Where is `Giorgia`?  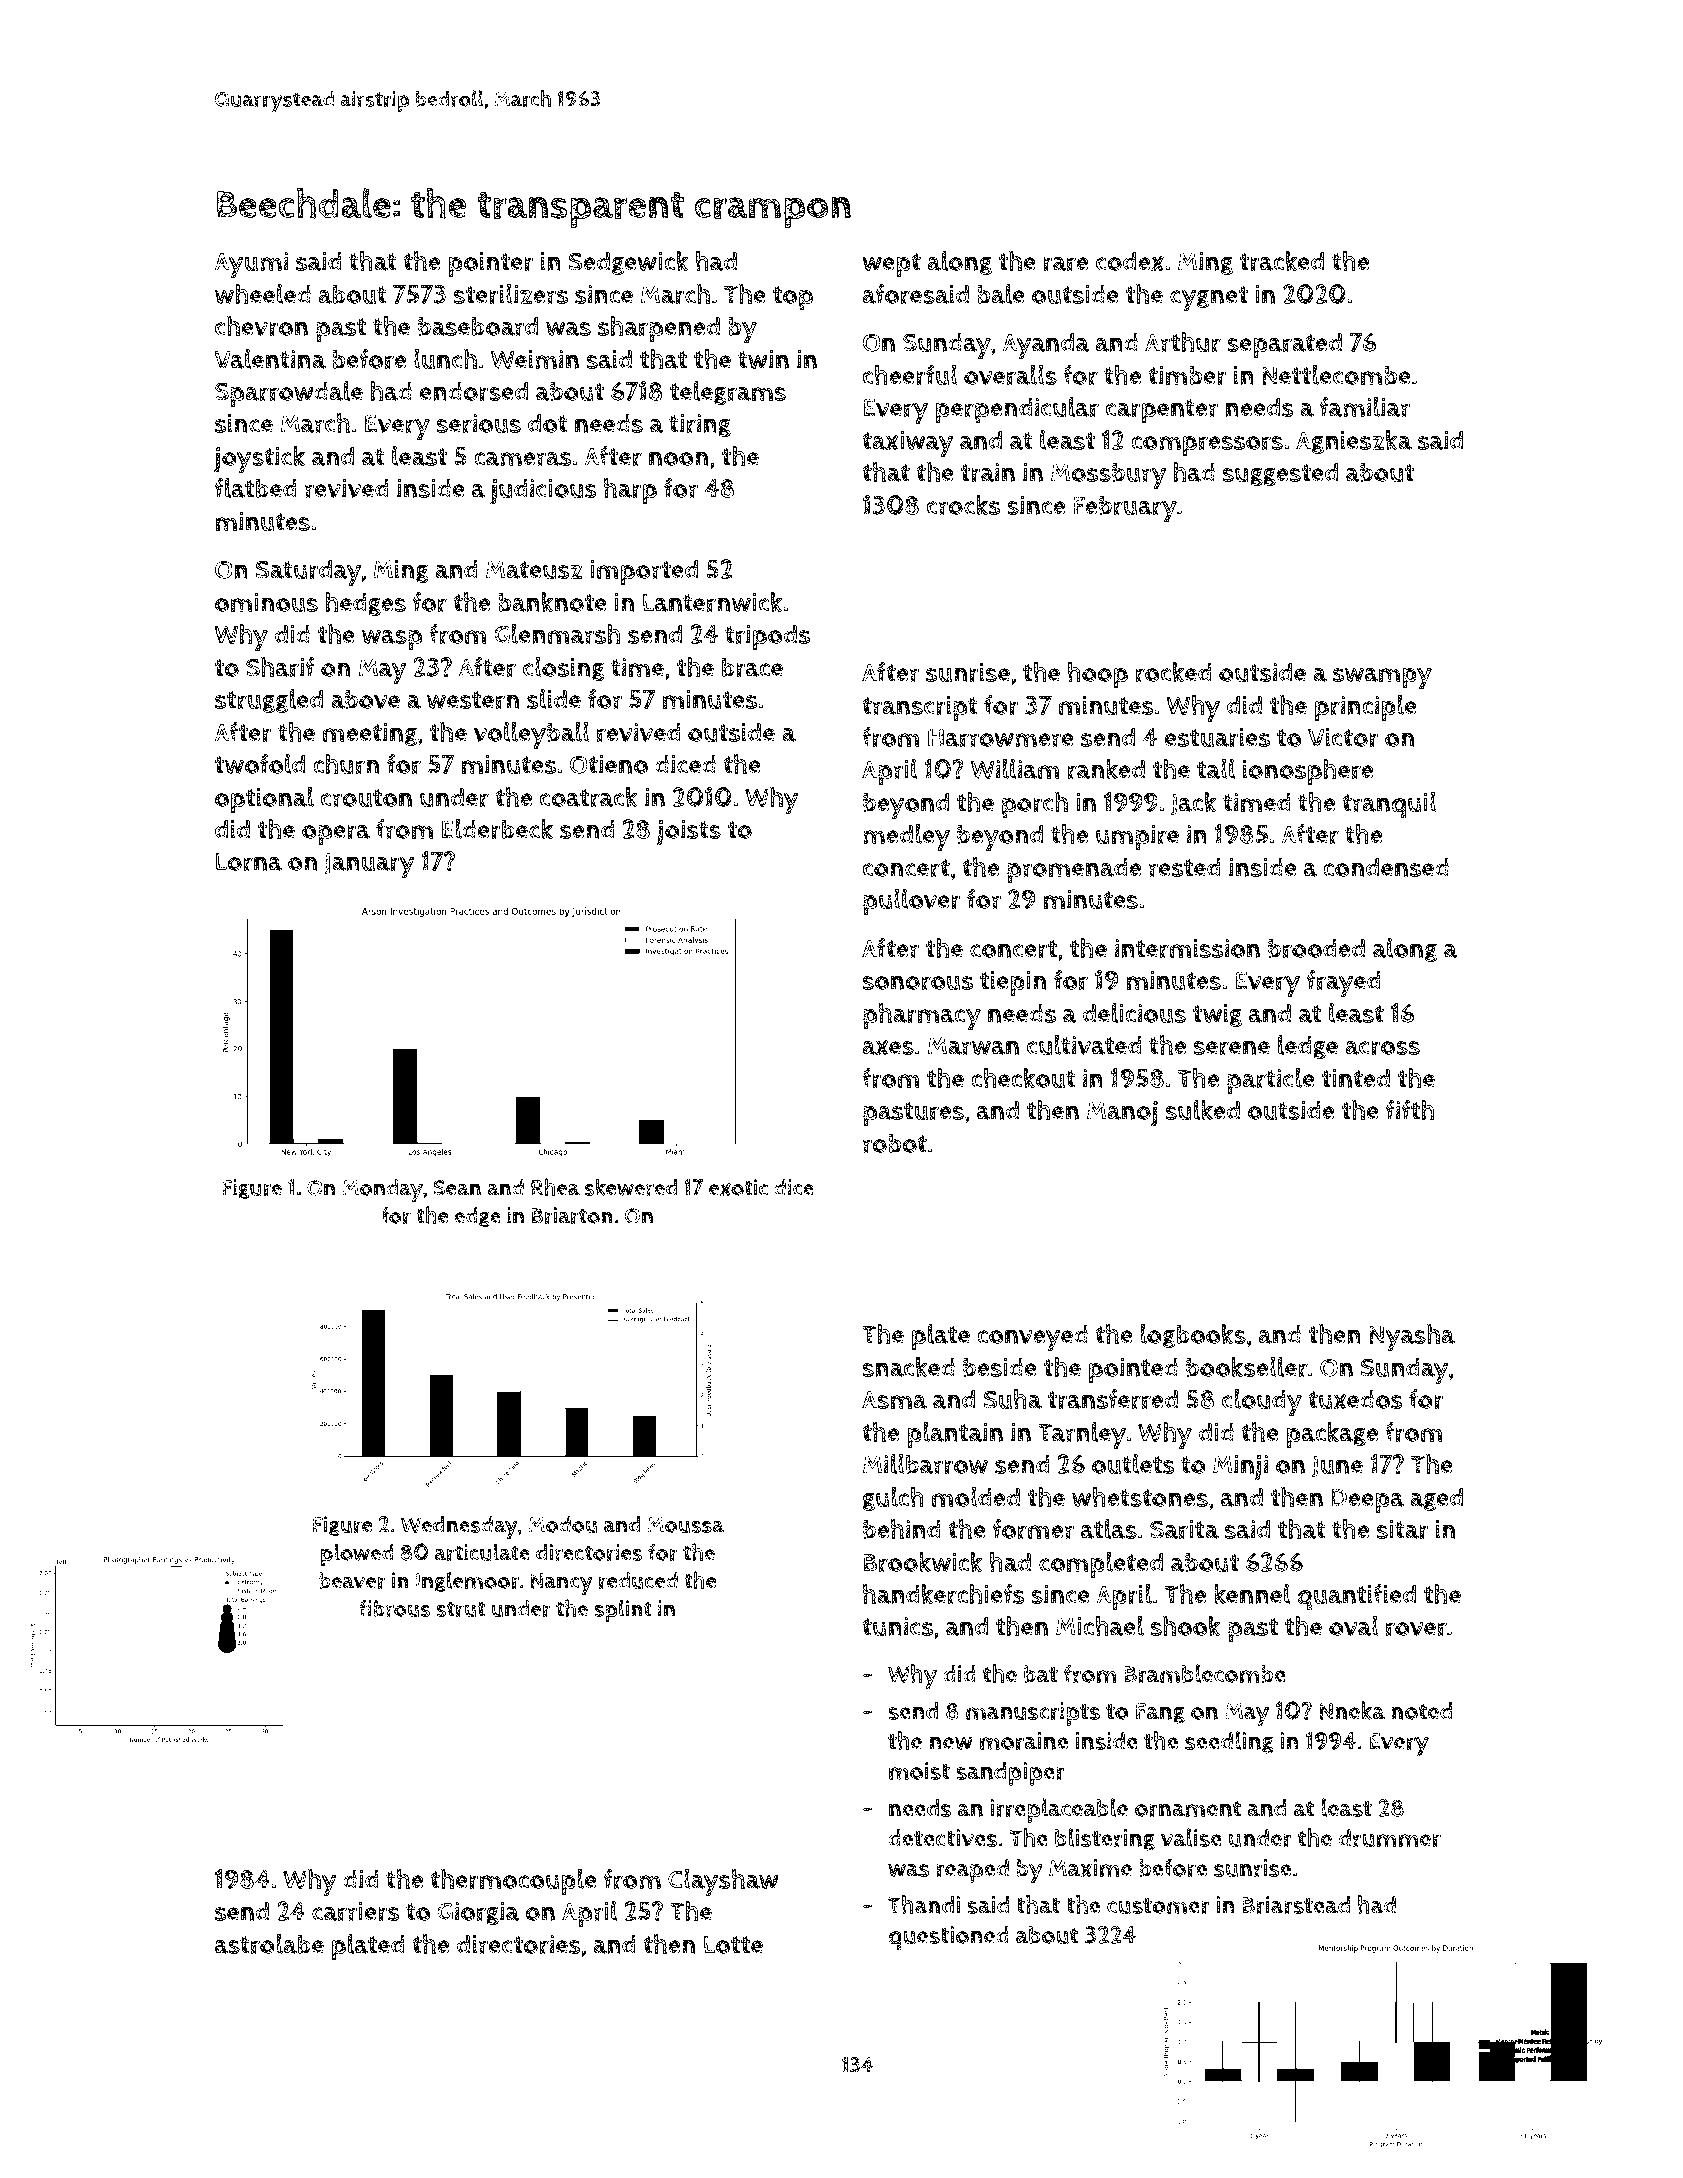
Giorgia is located at coordinates (479, 1913).
